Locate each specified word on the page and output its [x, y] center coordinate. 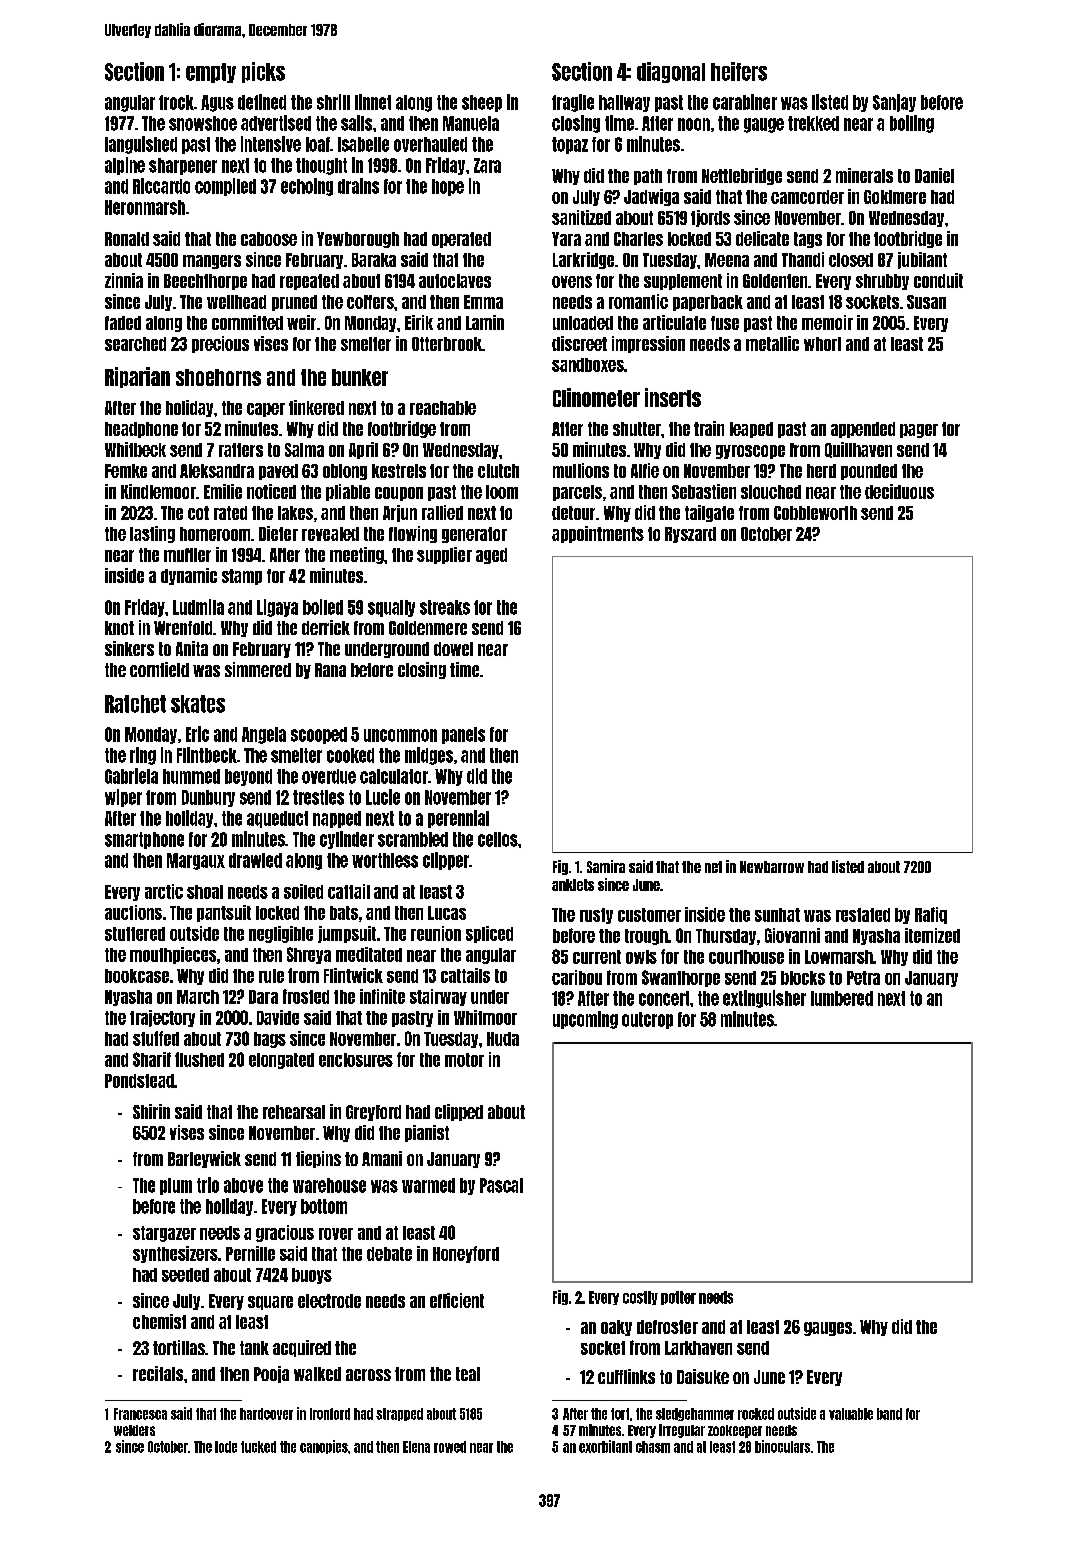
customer [649, 915]
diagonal [671, 72]
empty [211, 73]
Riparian [137, 377]
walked [317, 1374]
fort [620, 1414]
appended [863, 430]
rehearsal [294, 1112]
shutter [637, 429]
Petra [863, 978]
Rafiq [931, 915]
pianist [427, 1133]
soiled [303, 891]
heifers [739, 71]
